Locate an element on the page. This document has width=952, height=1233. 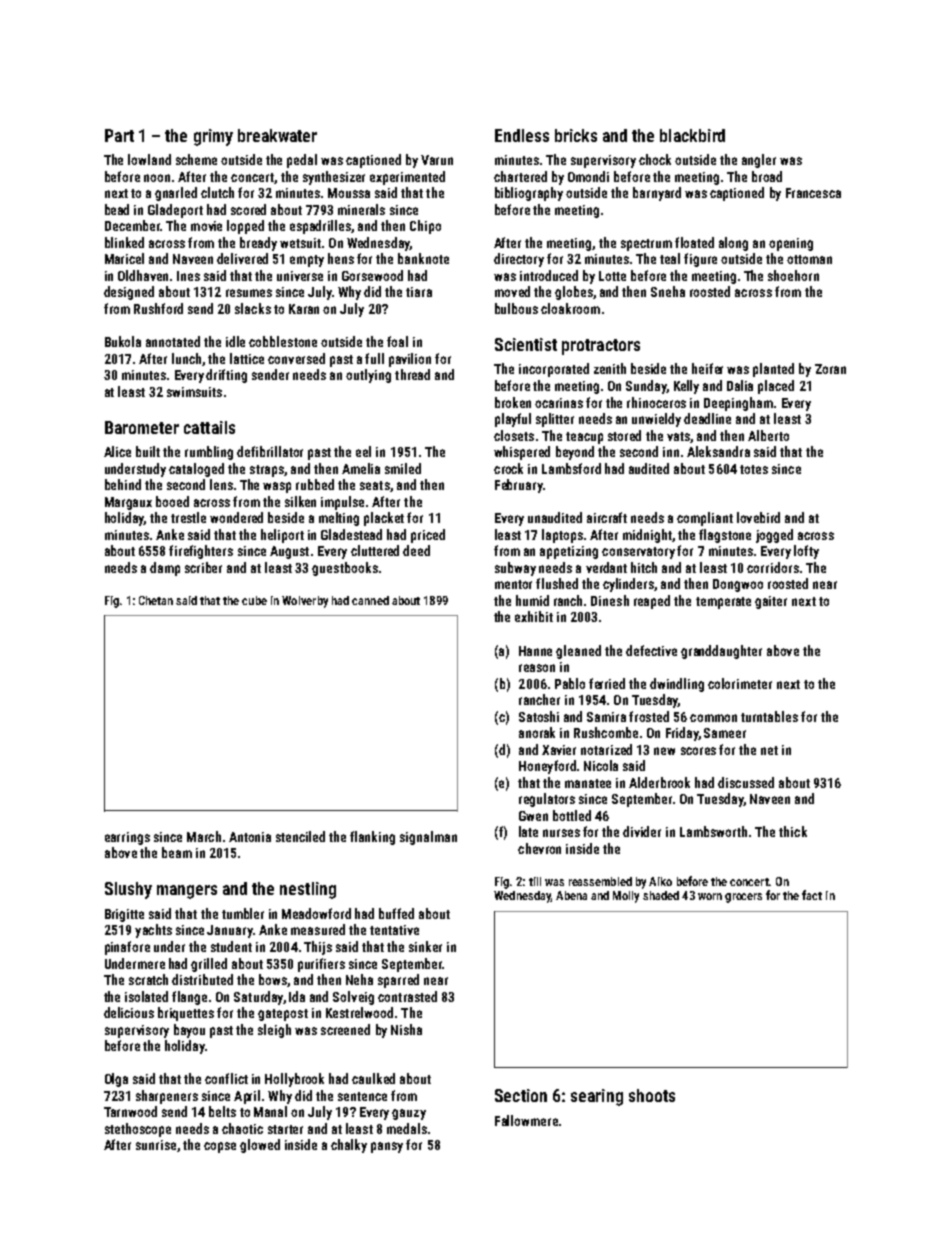
rhinoceros is located at coordinates (656, 402).
